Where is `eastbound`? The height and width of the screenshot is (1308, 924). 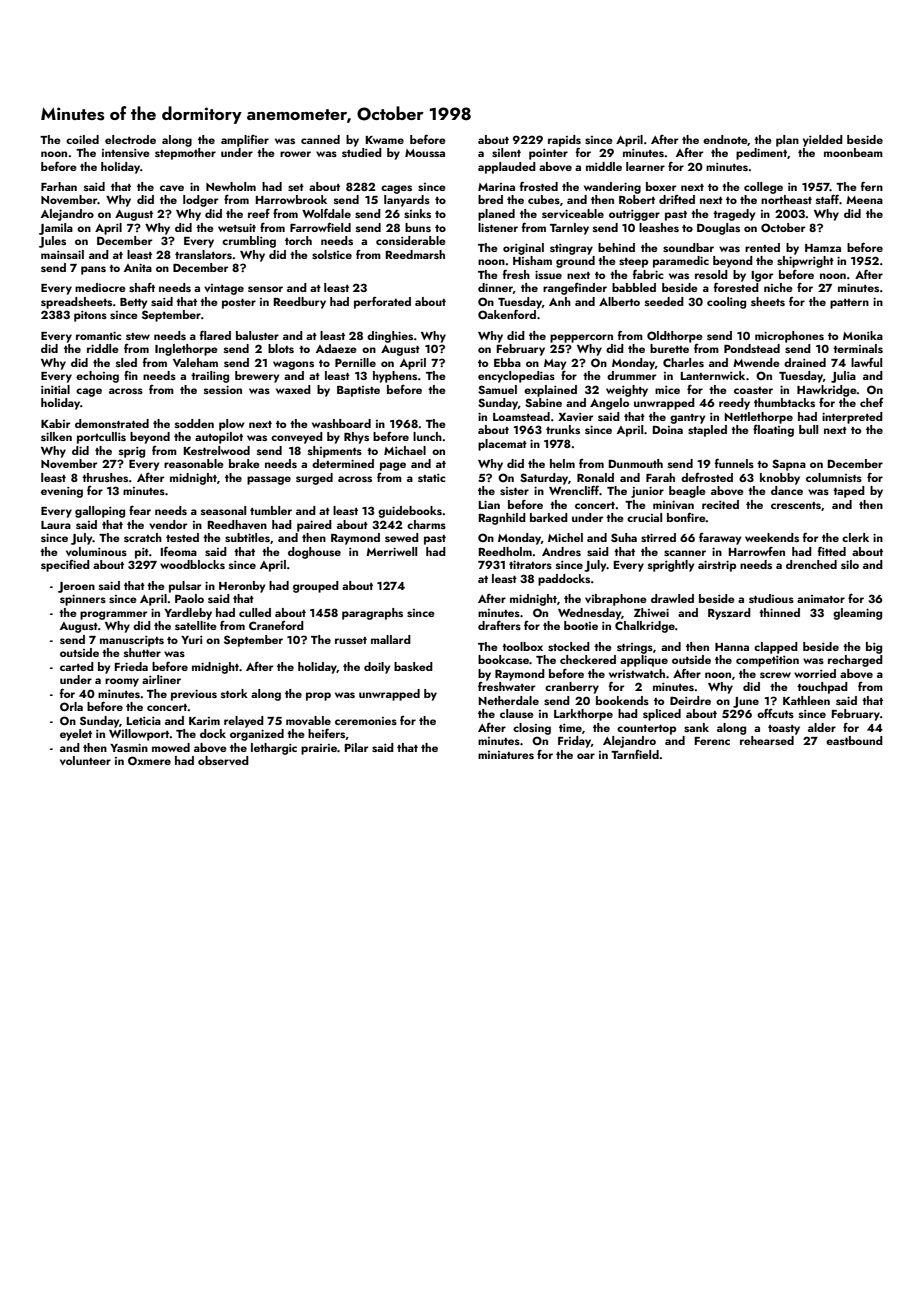 eastbound is located at coordinates (854, 740).
